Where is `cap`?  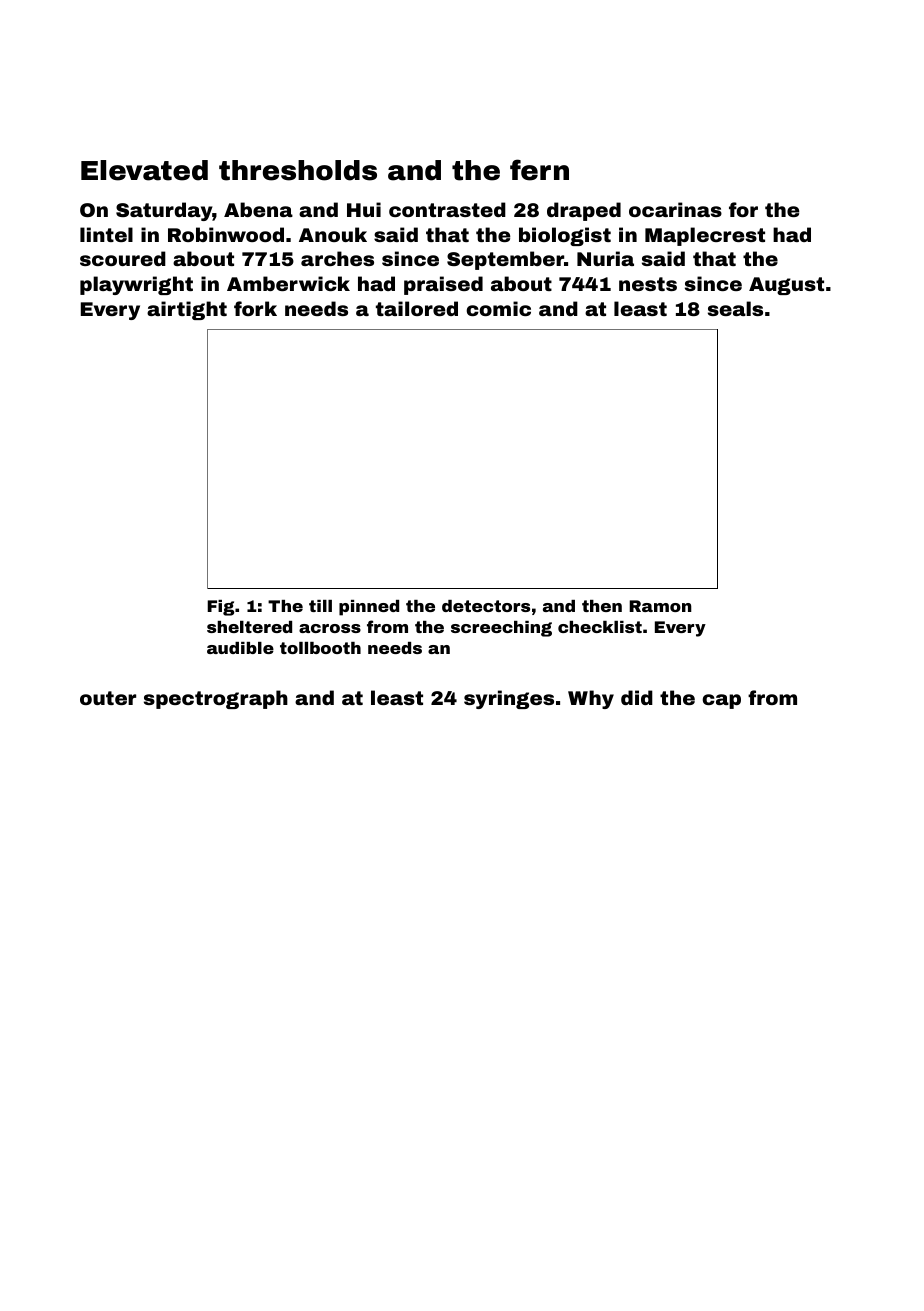 cap is located at coordinates (721, 701).
